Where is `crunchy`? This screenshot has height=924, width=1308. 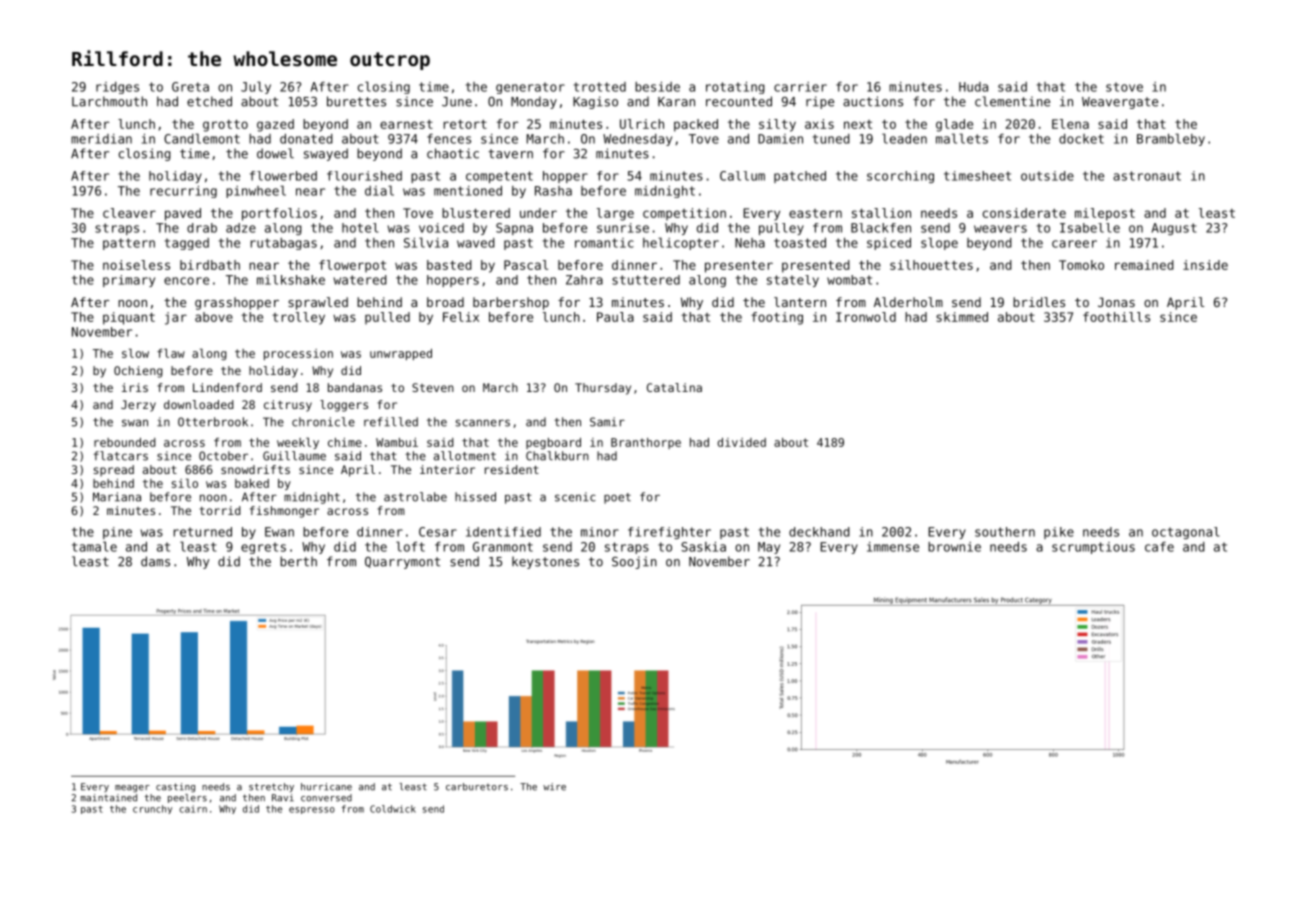 crunchy is located at coordinates (152, 809).
